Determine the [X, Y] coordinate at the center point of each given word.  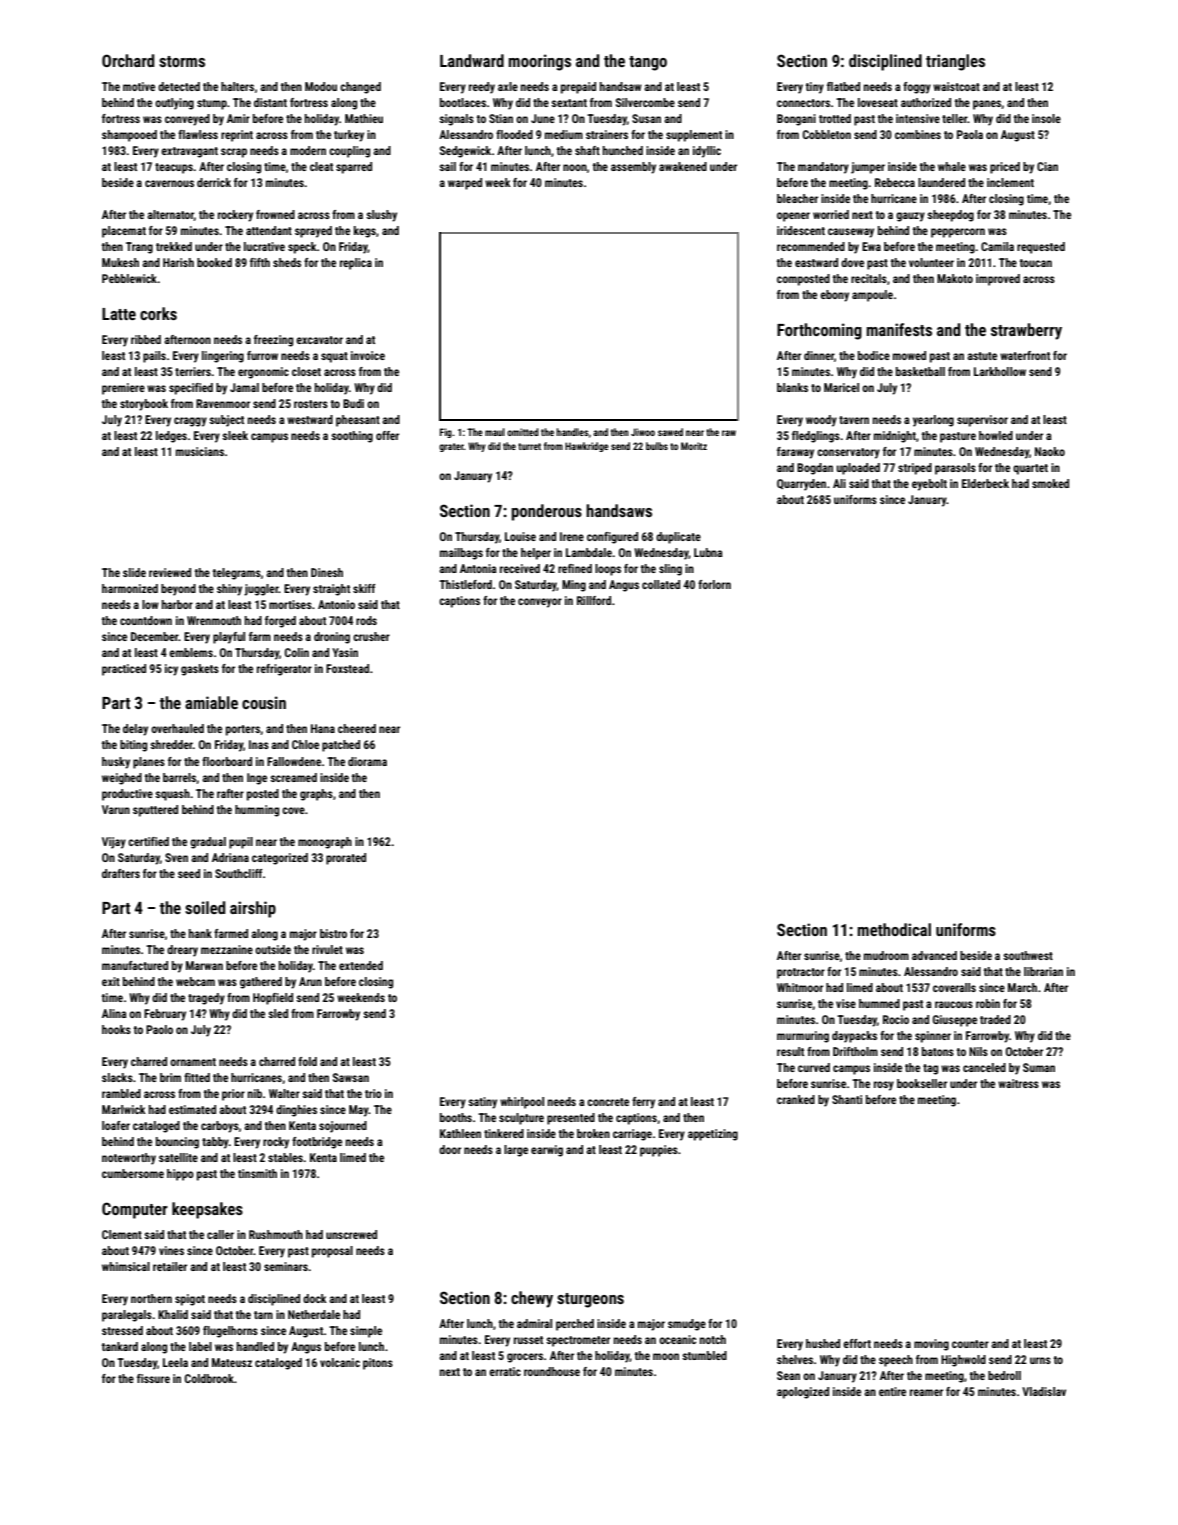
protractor [801, 973]
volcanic [340, 1362]
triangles [955, 62]
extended [361, 965]
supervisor [982, 421]
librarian [1043, 971]
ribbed [146, 339]
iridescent [801, 230]
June [543, 118]
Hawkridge [587, 447]
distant [270, 102]
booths [456, 1117]
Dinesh [327, 572]
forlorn [714, 584]
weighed [122, 779]
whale [952, 166]
